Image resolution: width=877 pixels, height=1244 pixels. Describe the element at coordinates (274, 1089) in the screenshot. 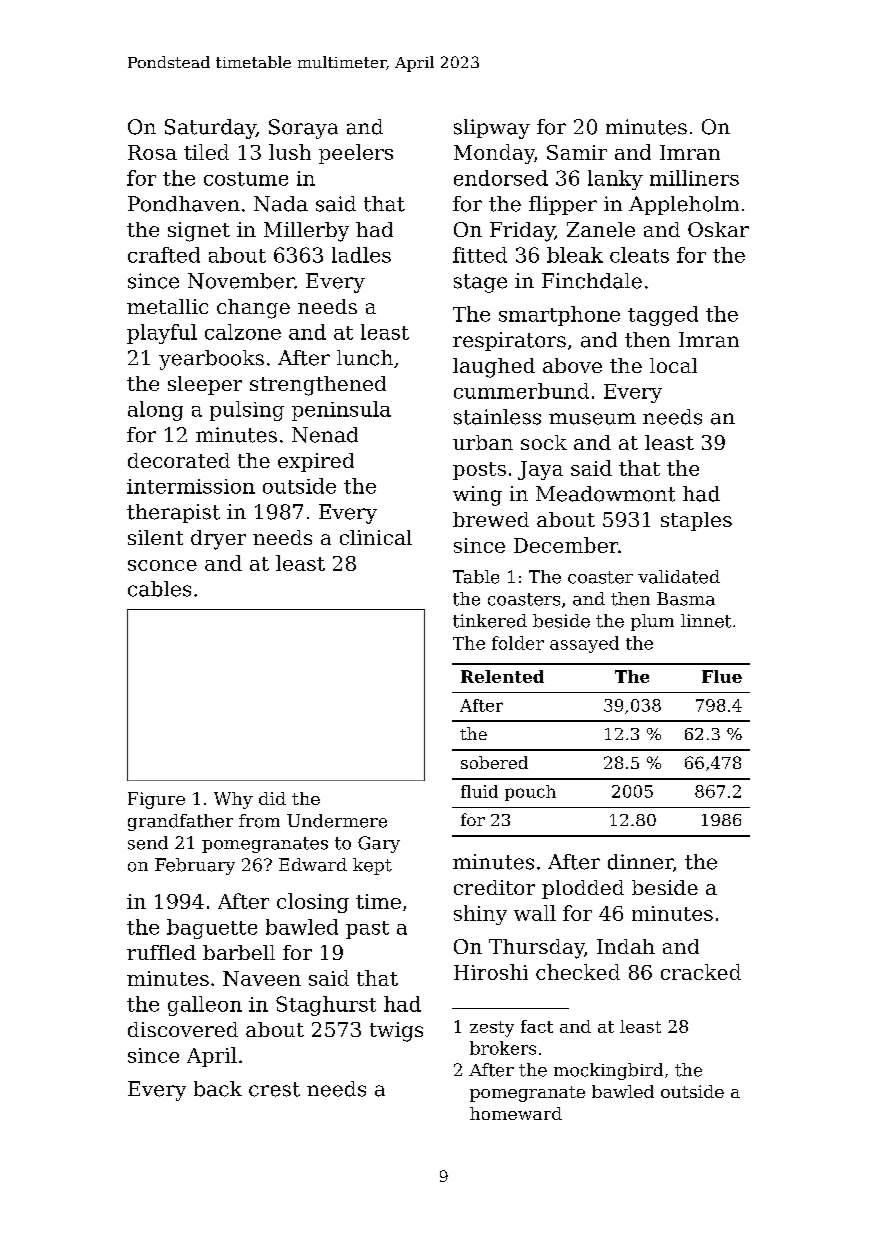

I see `crest` at that location.
